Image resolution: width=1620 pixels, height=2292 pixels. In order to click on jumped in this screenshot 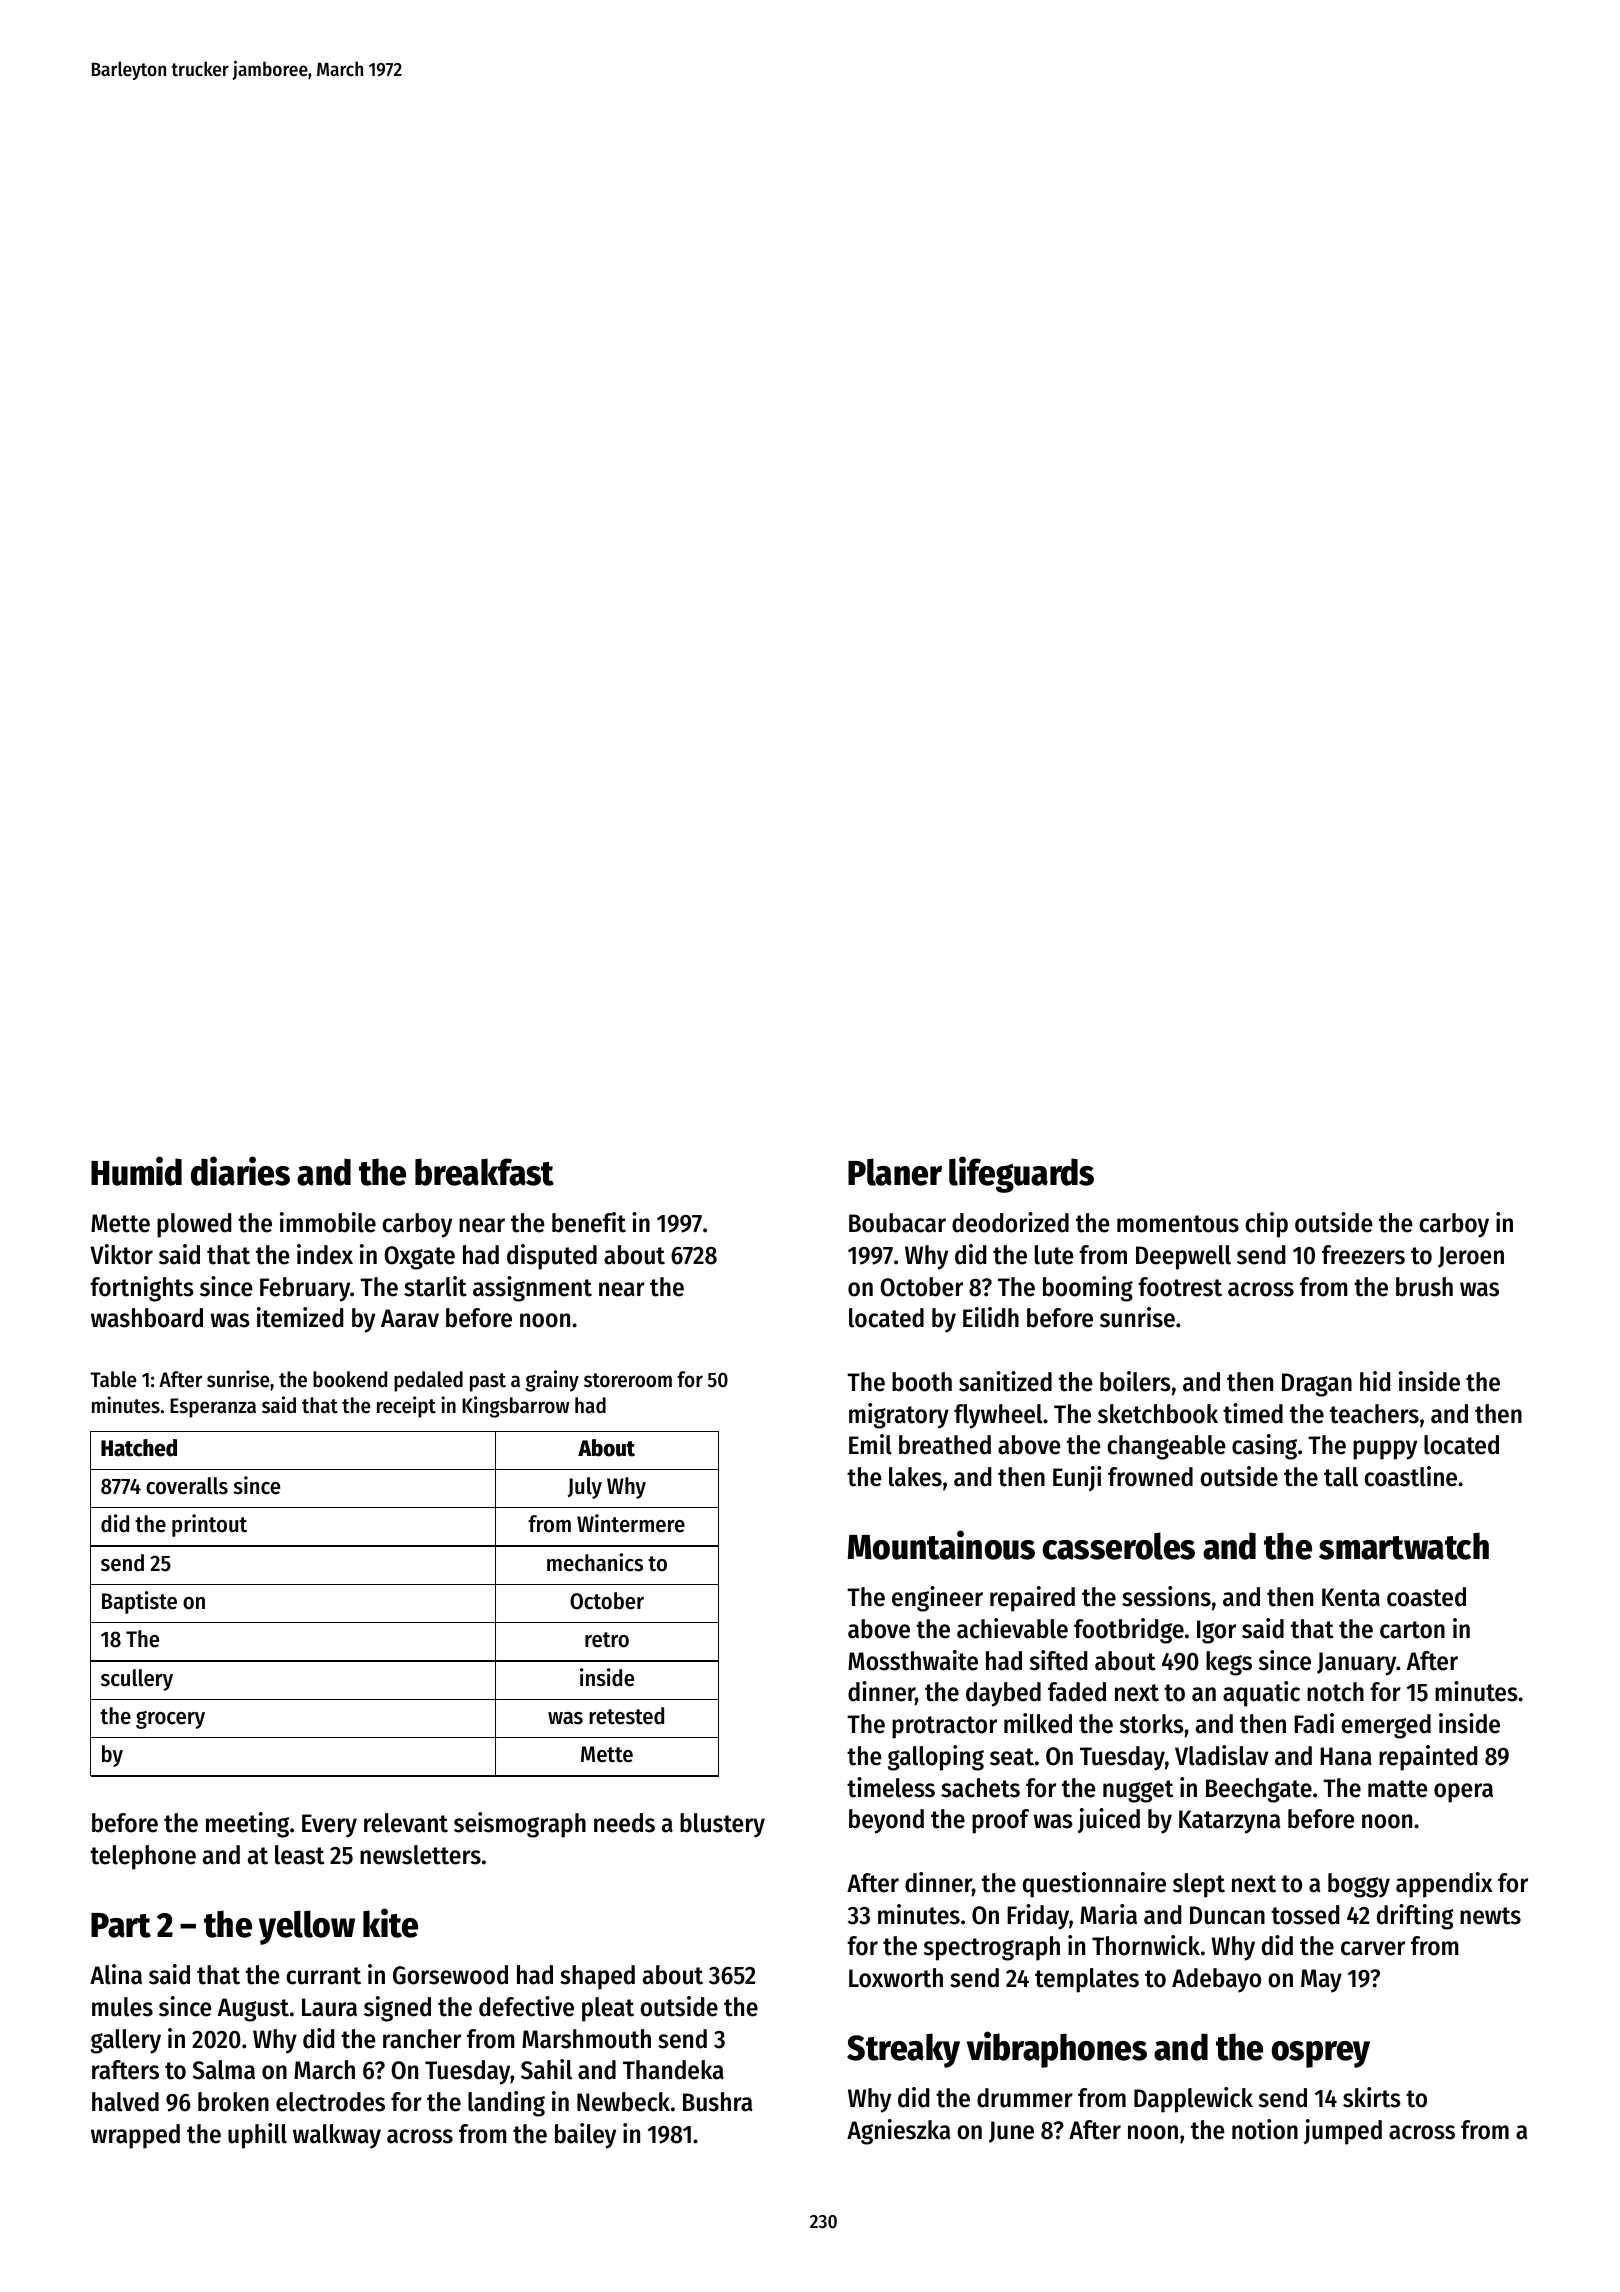, I will do `click(1343, 2132)`.
